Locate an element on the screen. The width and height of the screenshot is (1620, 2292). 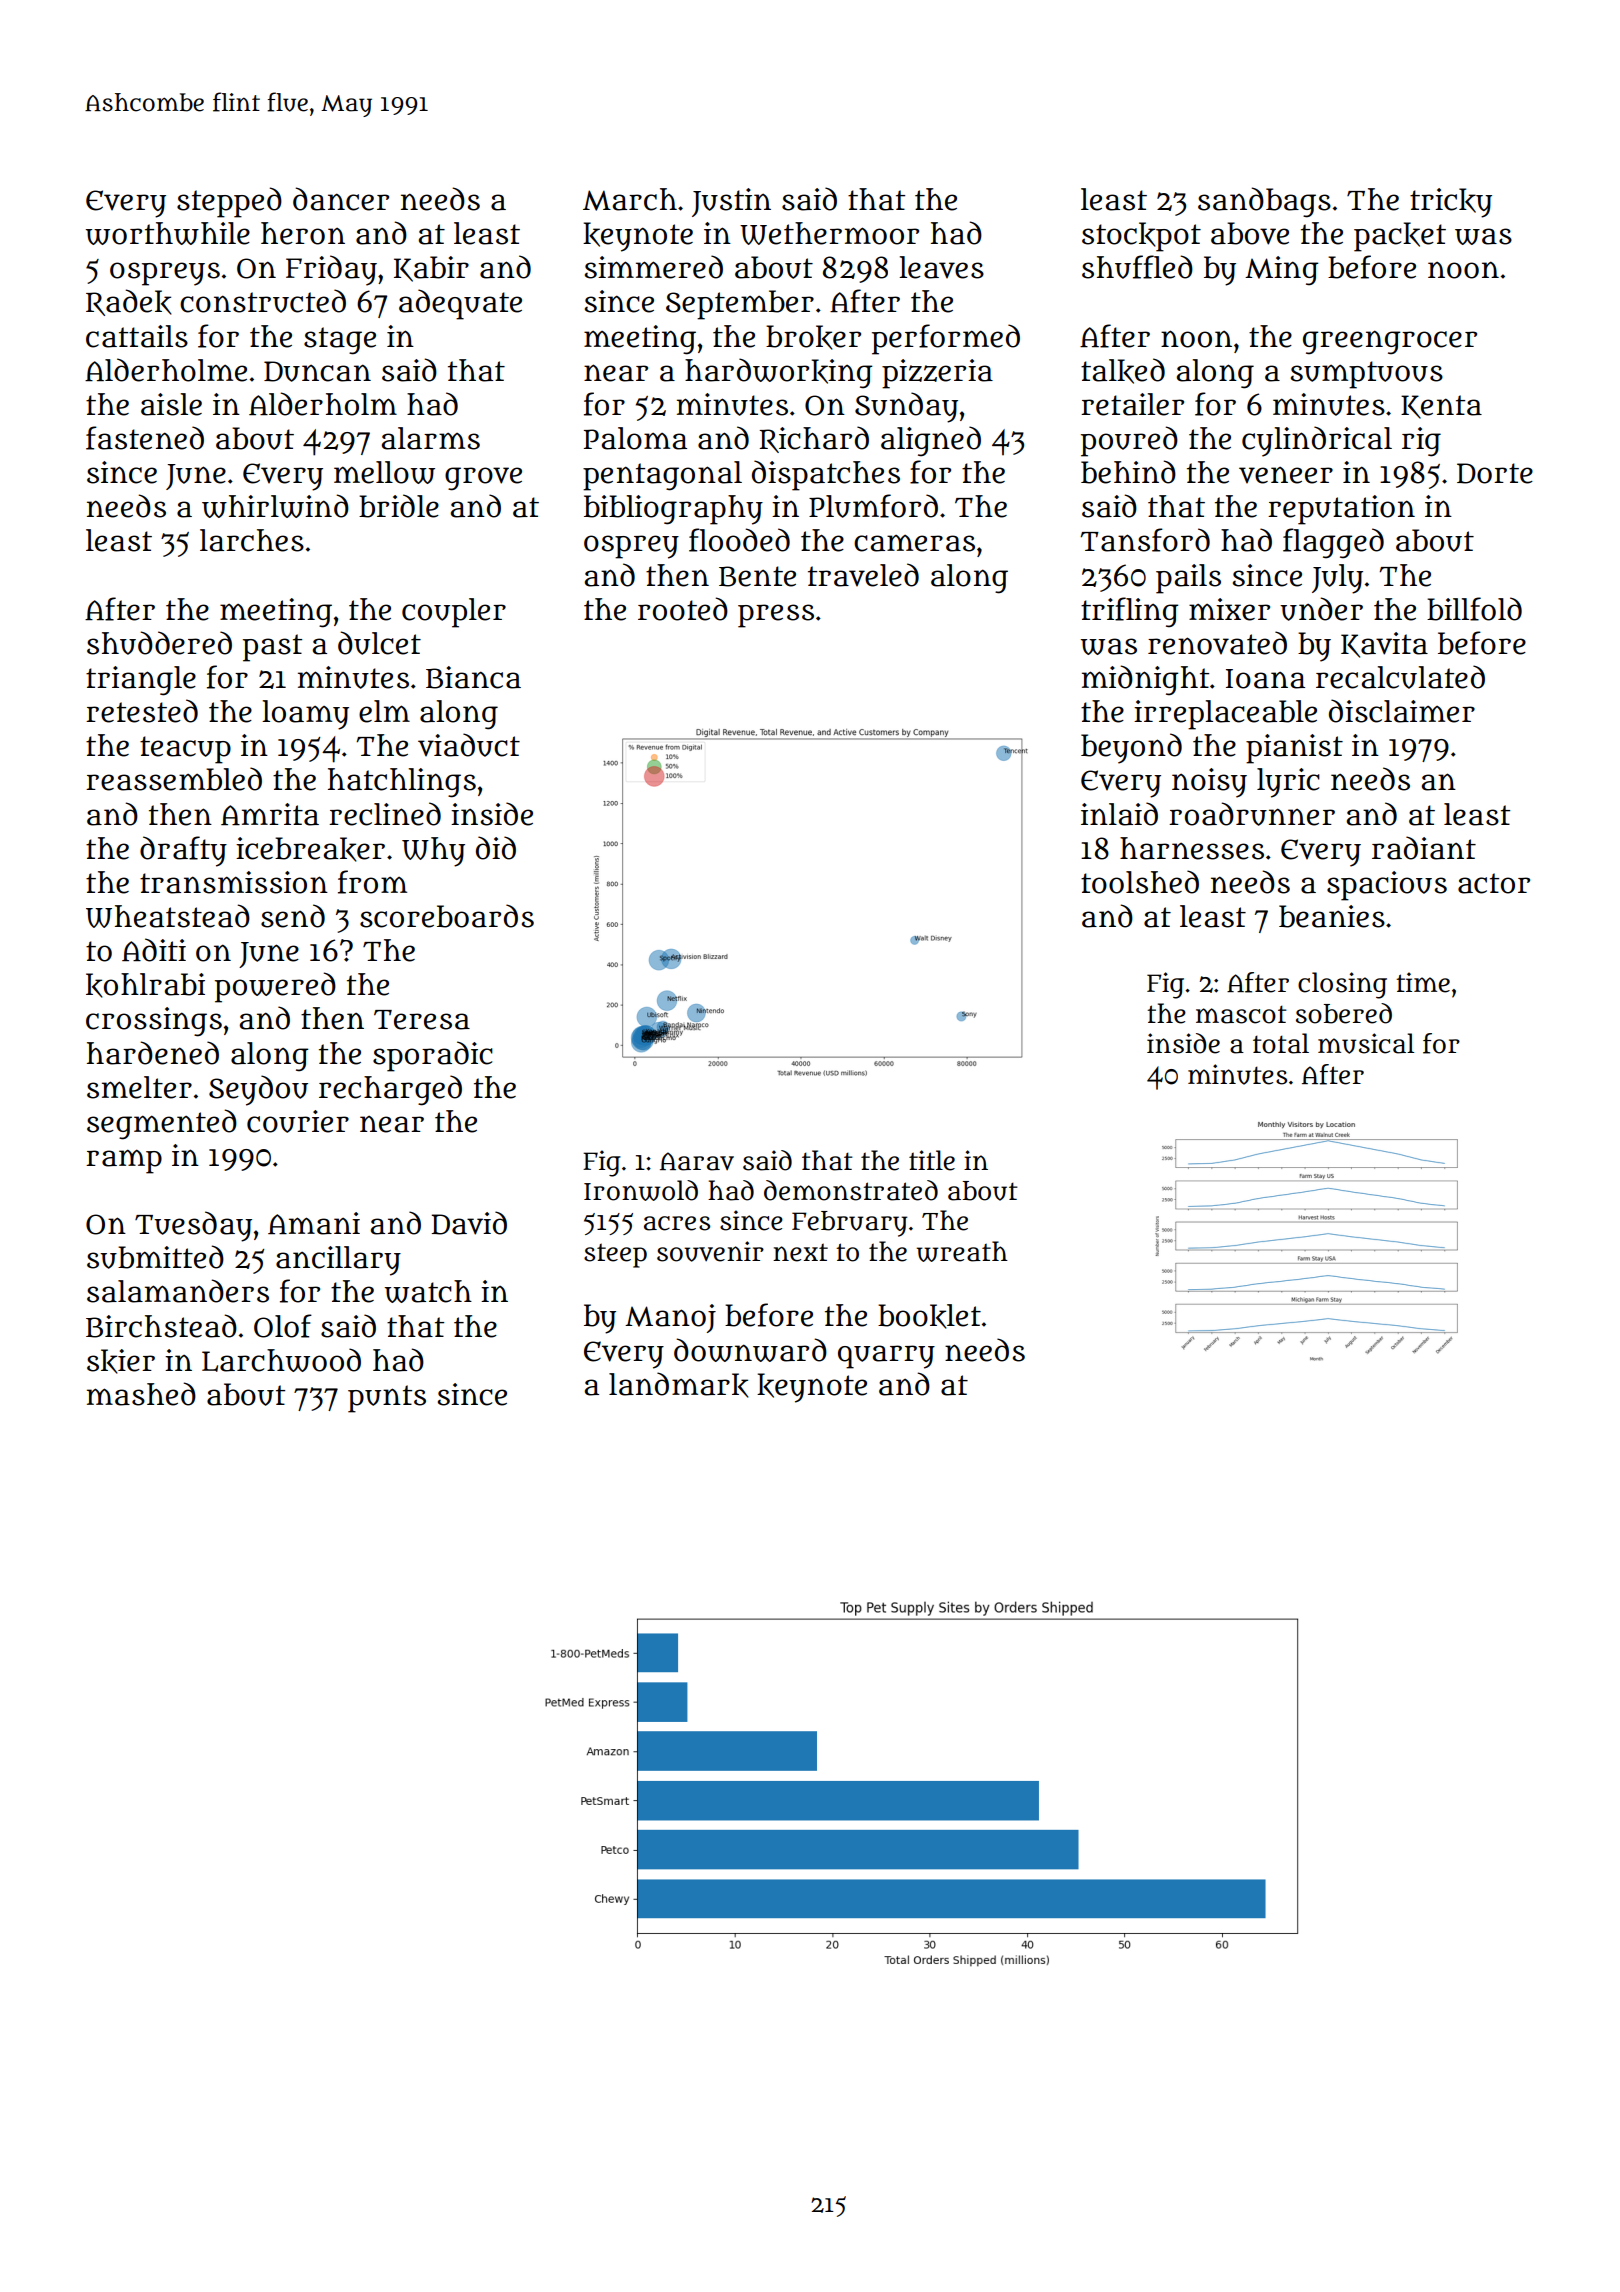
courier is located at coordinates (298, 1121).
